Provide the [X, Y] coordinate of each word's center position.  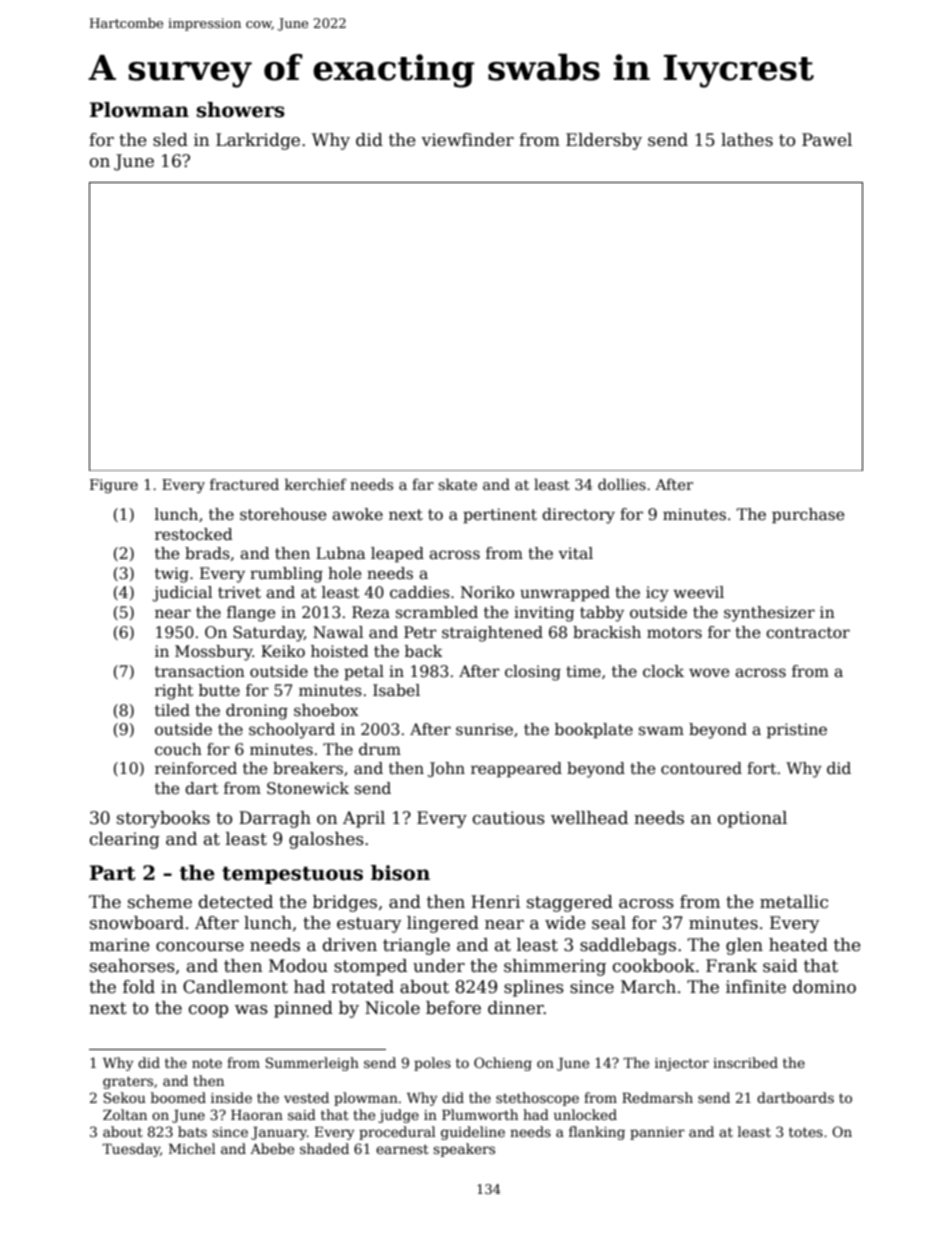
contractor [808, 633]
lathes [747, 140]
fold [139, 987]
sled [170, 140]
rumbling [286, 575]
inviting [544, 614]
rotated [362, 987]
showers [241, 110]
